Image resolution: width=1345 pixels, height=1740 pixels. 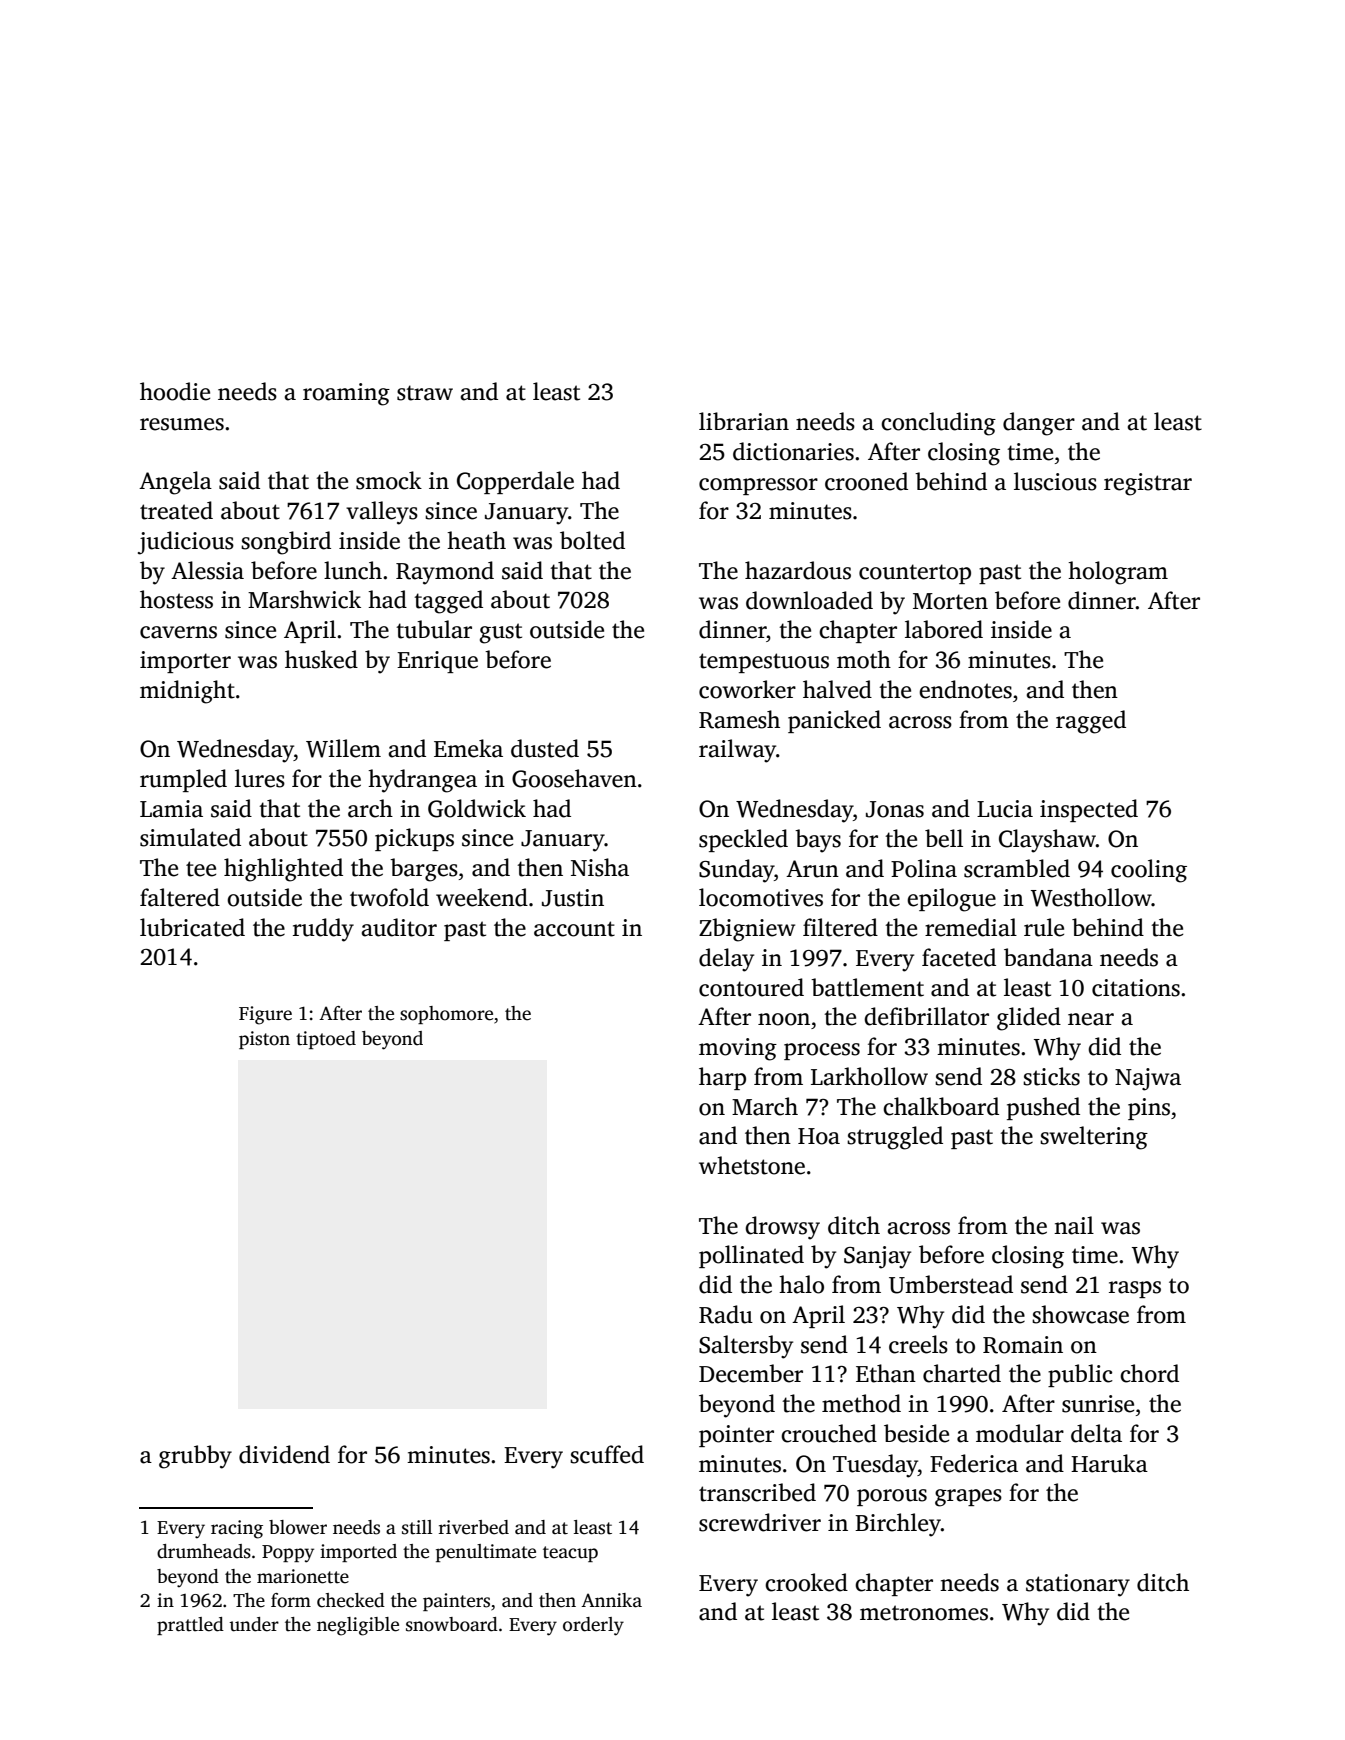 I want to click on grubby, so click(x=195, y=1457).
